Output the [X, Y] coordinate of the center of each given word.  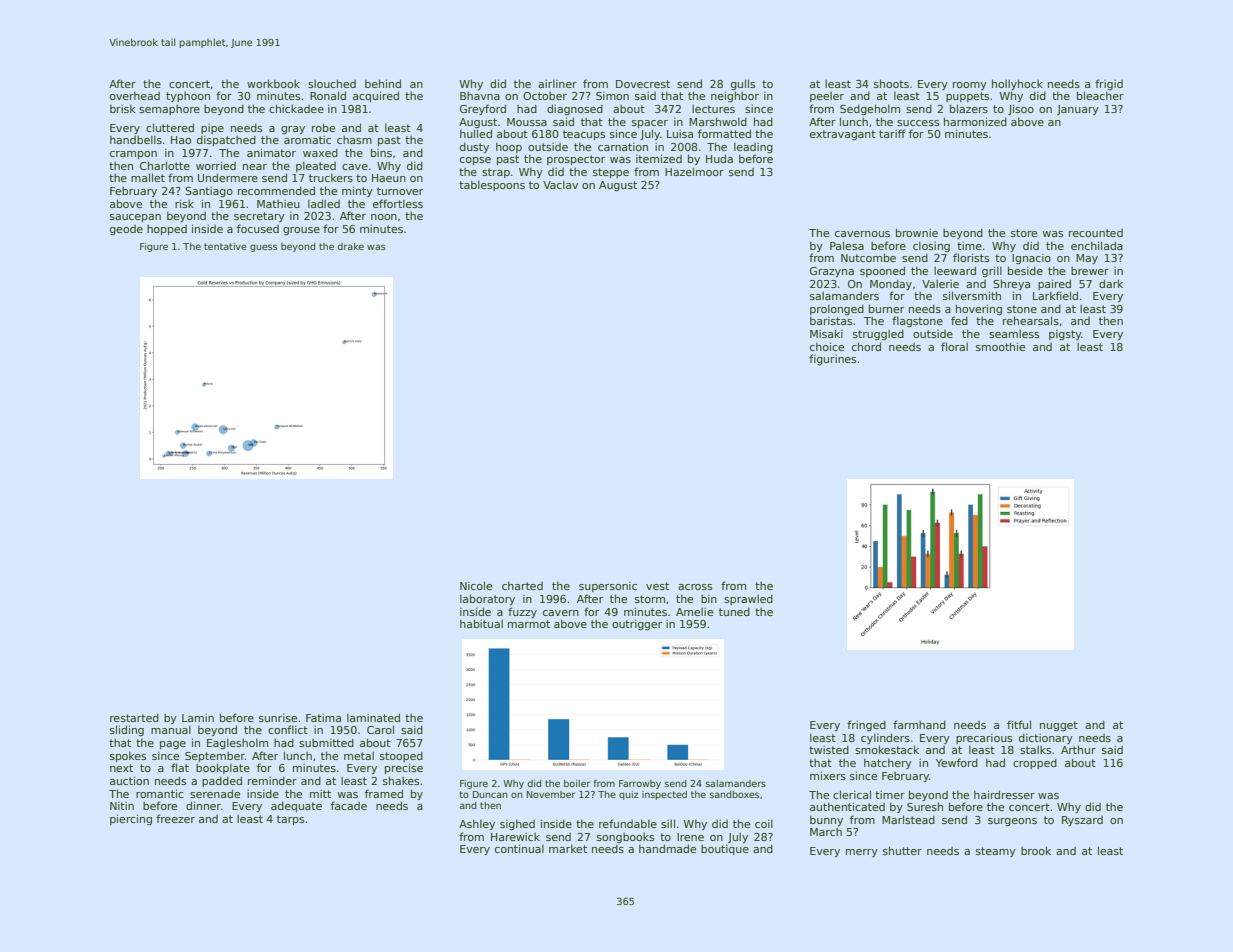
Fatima [323, 717]
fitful [1019, 724]
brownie [917, 232]
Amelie [694, 611]
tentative [225, 246]
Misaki [826, 333]
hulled [476, 133]
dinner [203, 805]
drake [351, 246]
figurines [832, 359]
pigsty [1065, 335]
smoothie [1000, 346]
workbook [273, 83]
